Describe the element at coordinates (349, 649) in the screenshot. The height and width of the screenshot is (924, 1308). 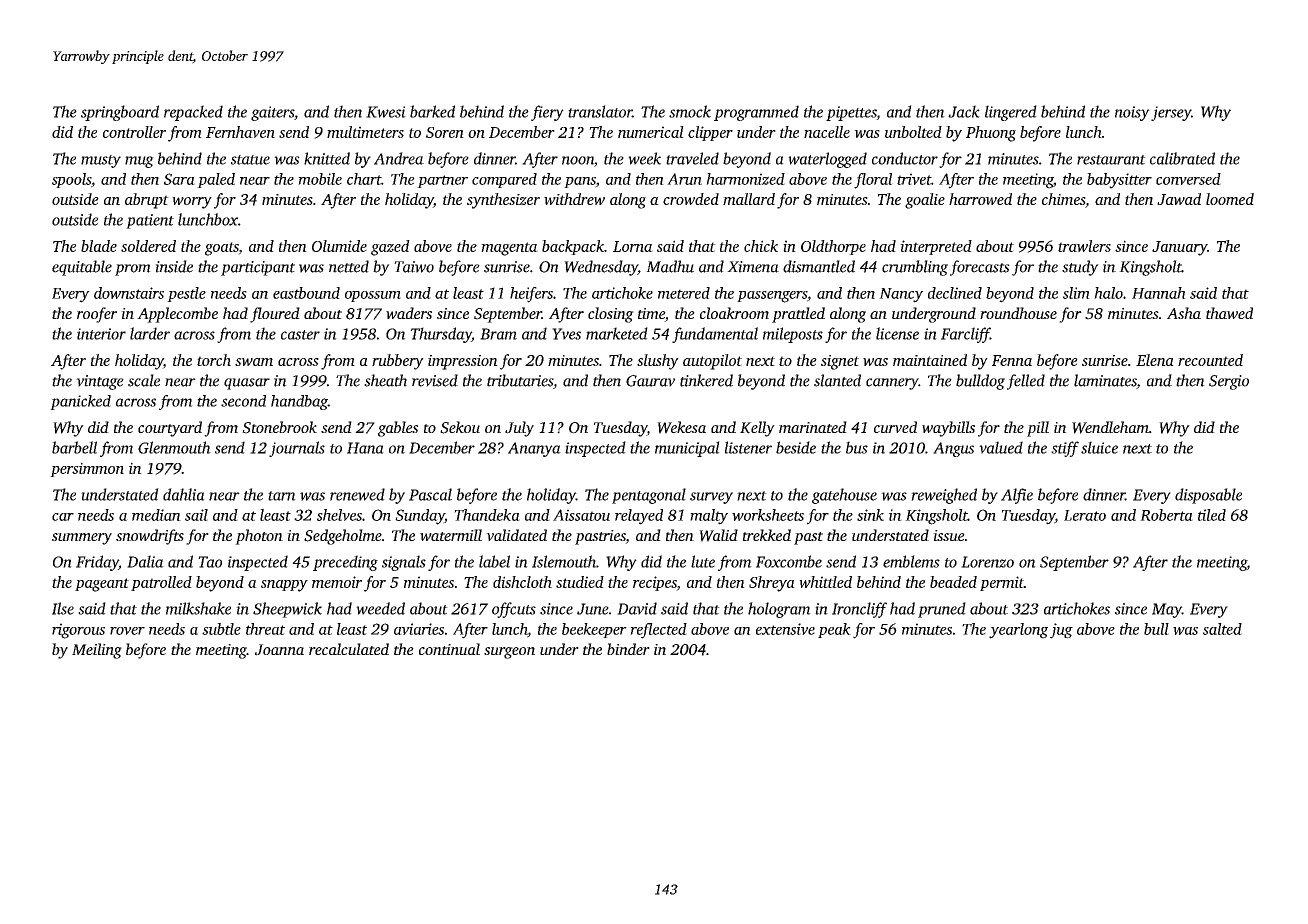
I see `recalculated` at that location.
